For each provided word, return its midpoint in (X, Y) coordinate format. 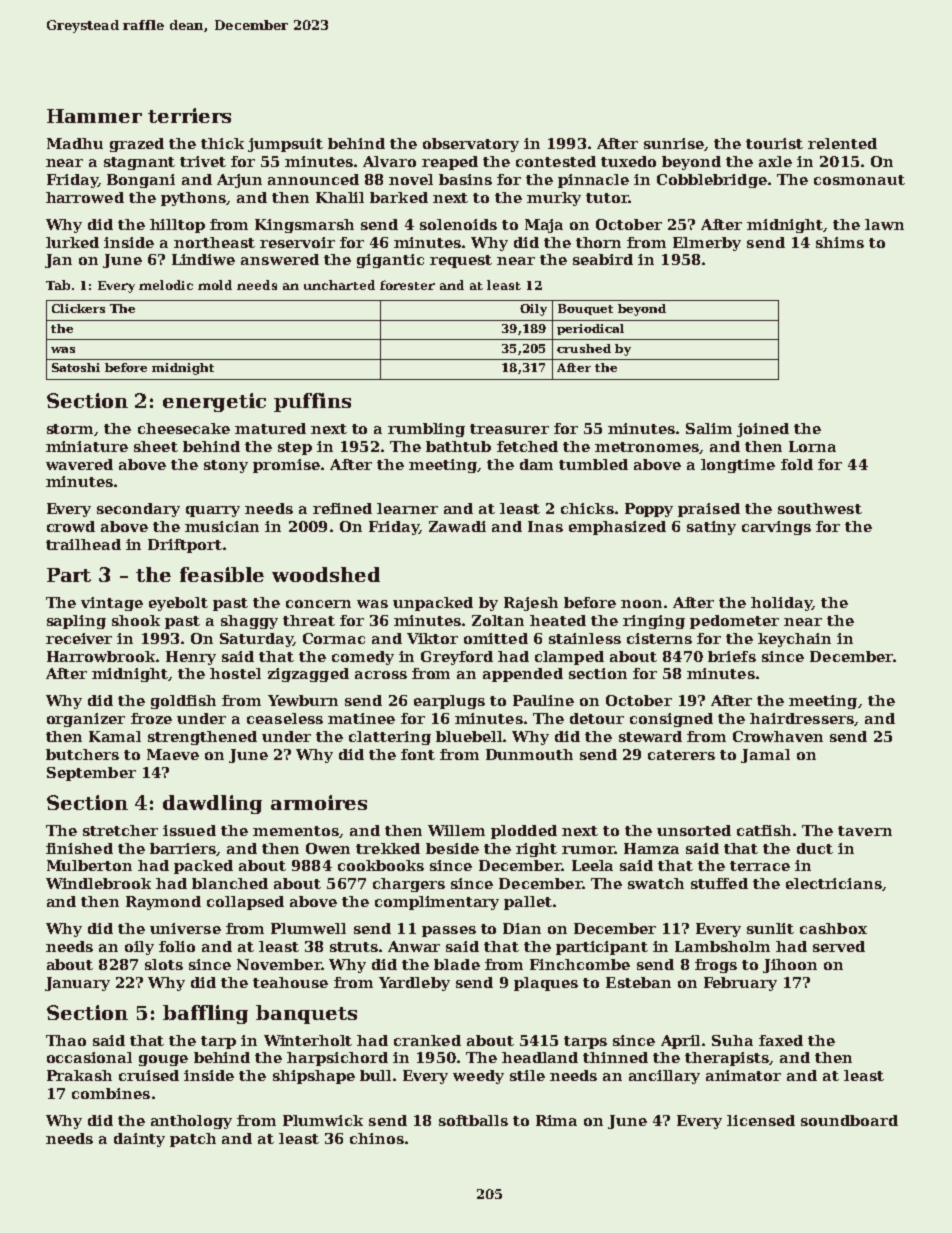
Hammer (94, 116)
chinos (377, 1138)
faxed (781, 1040)
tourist (774, 143)
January (77, 984)
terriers (189, 115)
